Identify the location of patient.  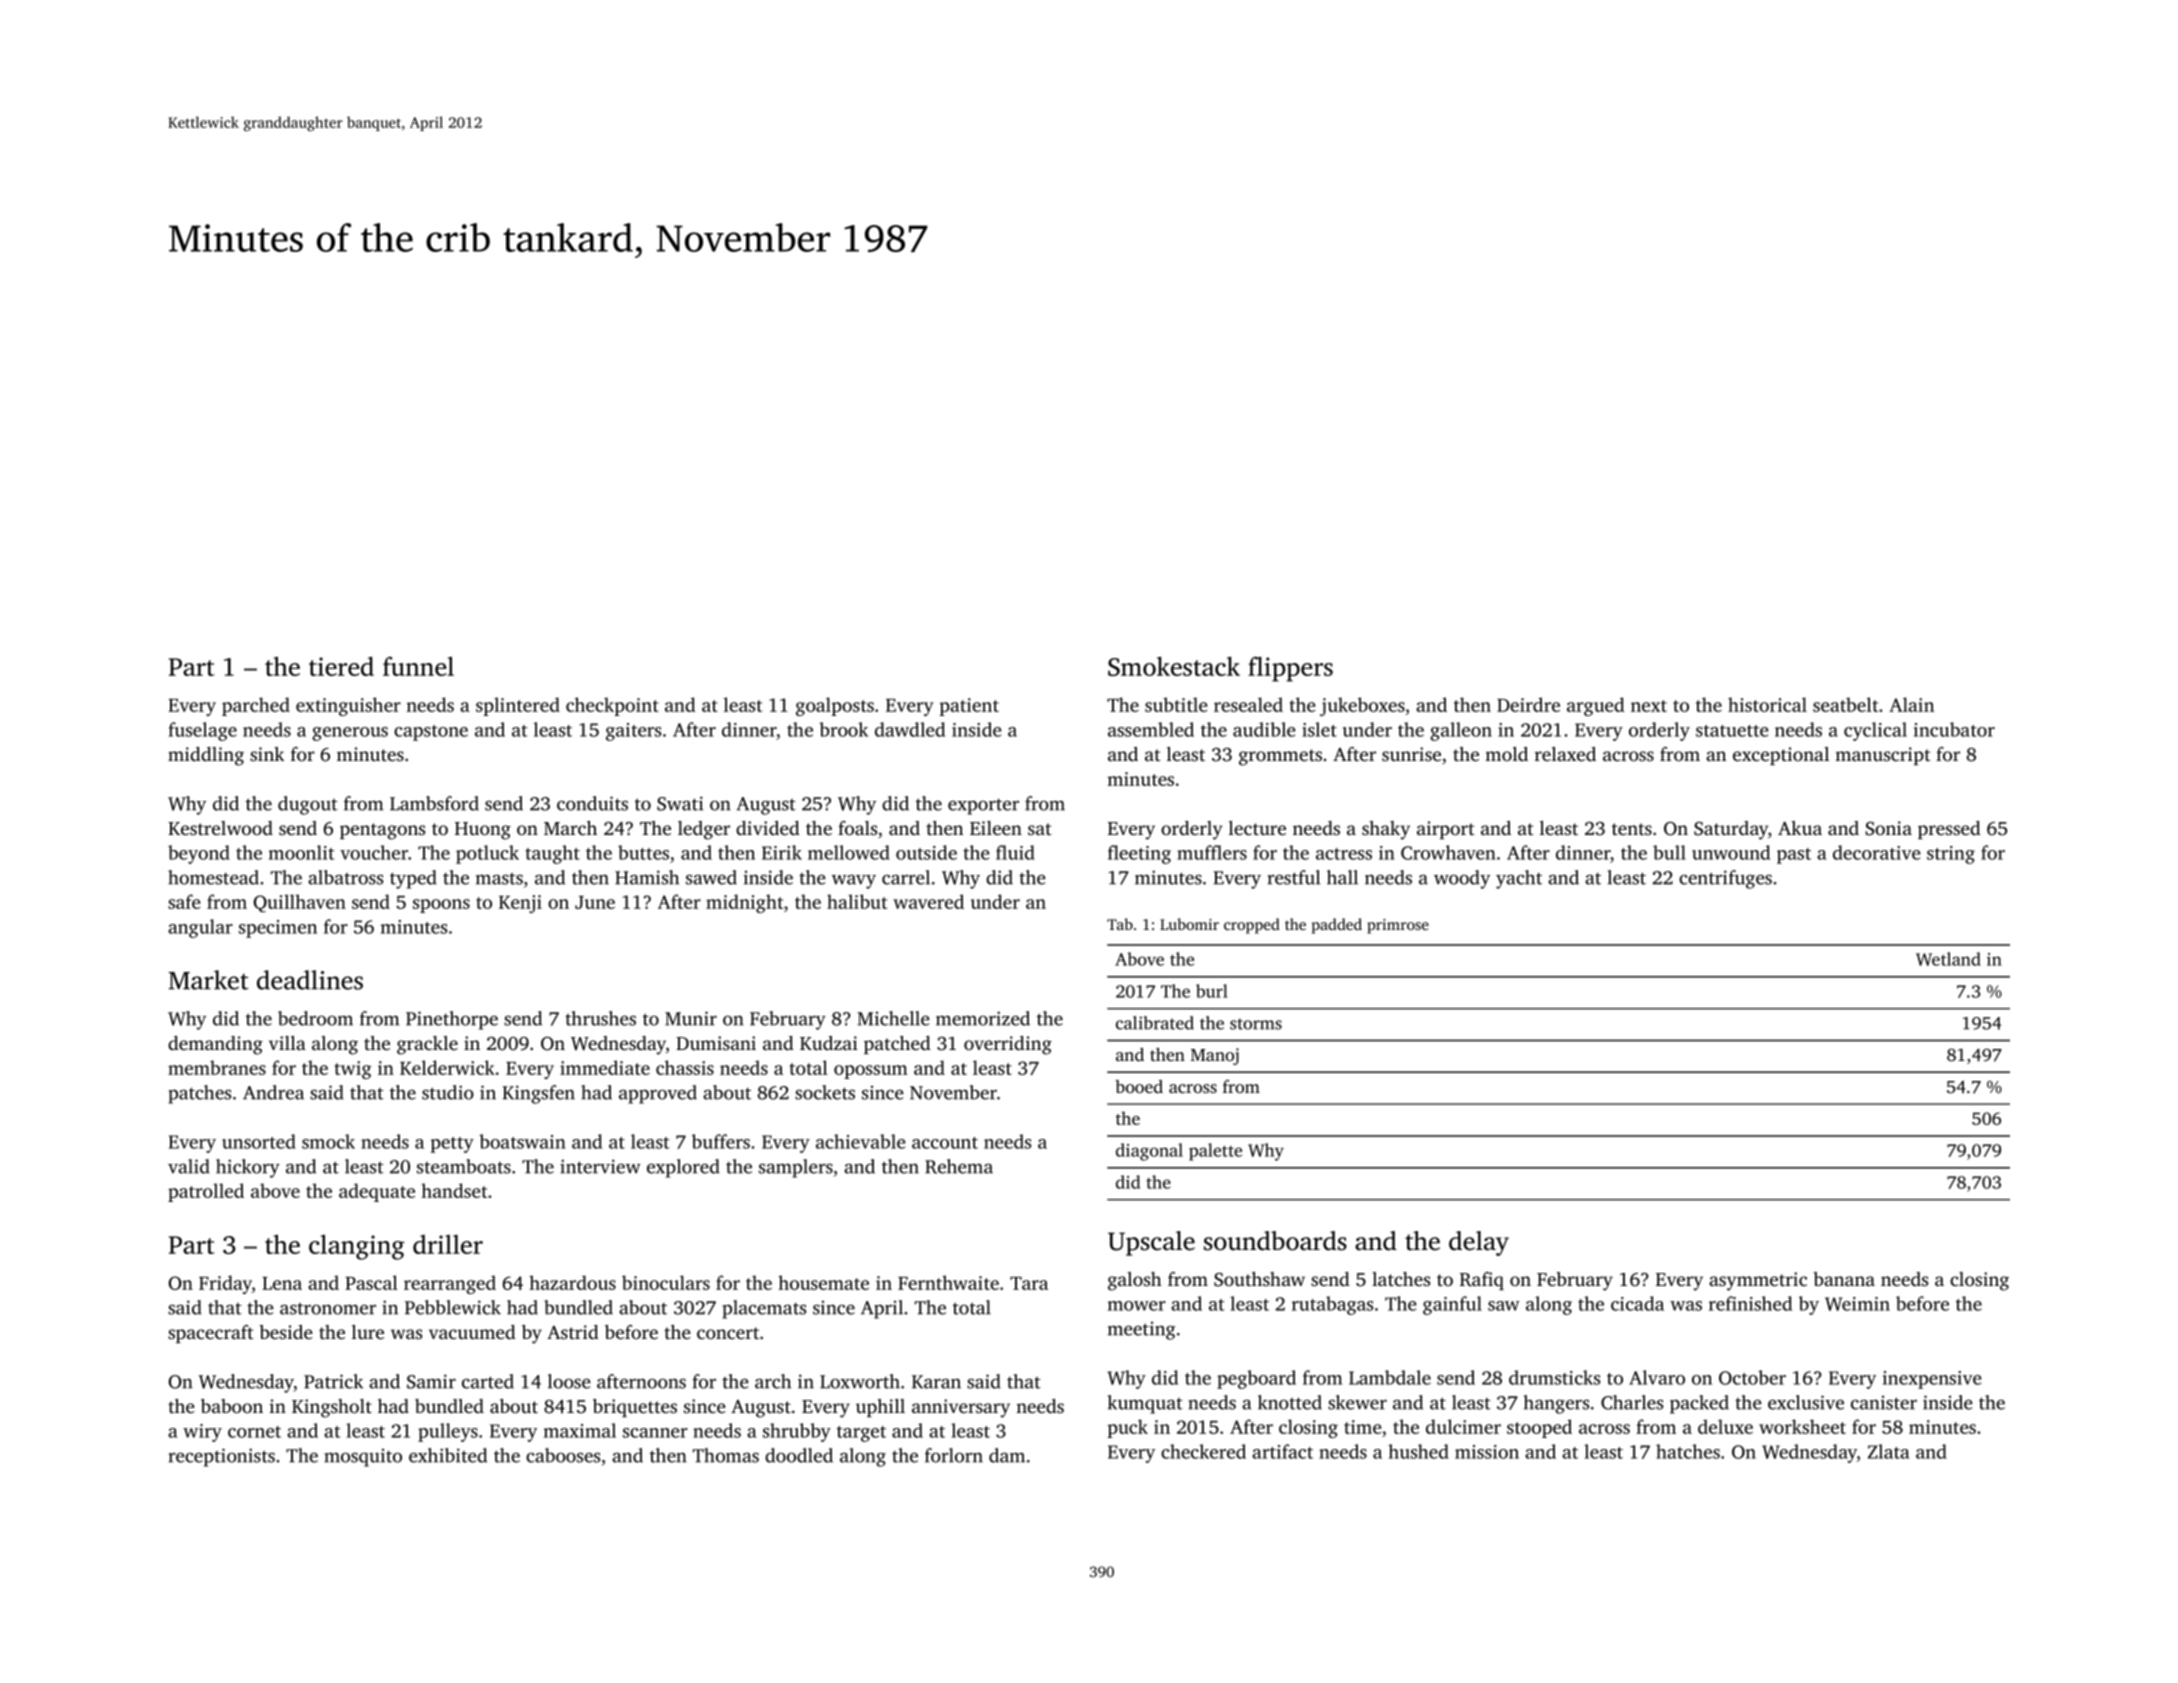
(969, 707).
